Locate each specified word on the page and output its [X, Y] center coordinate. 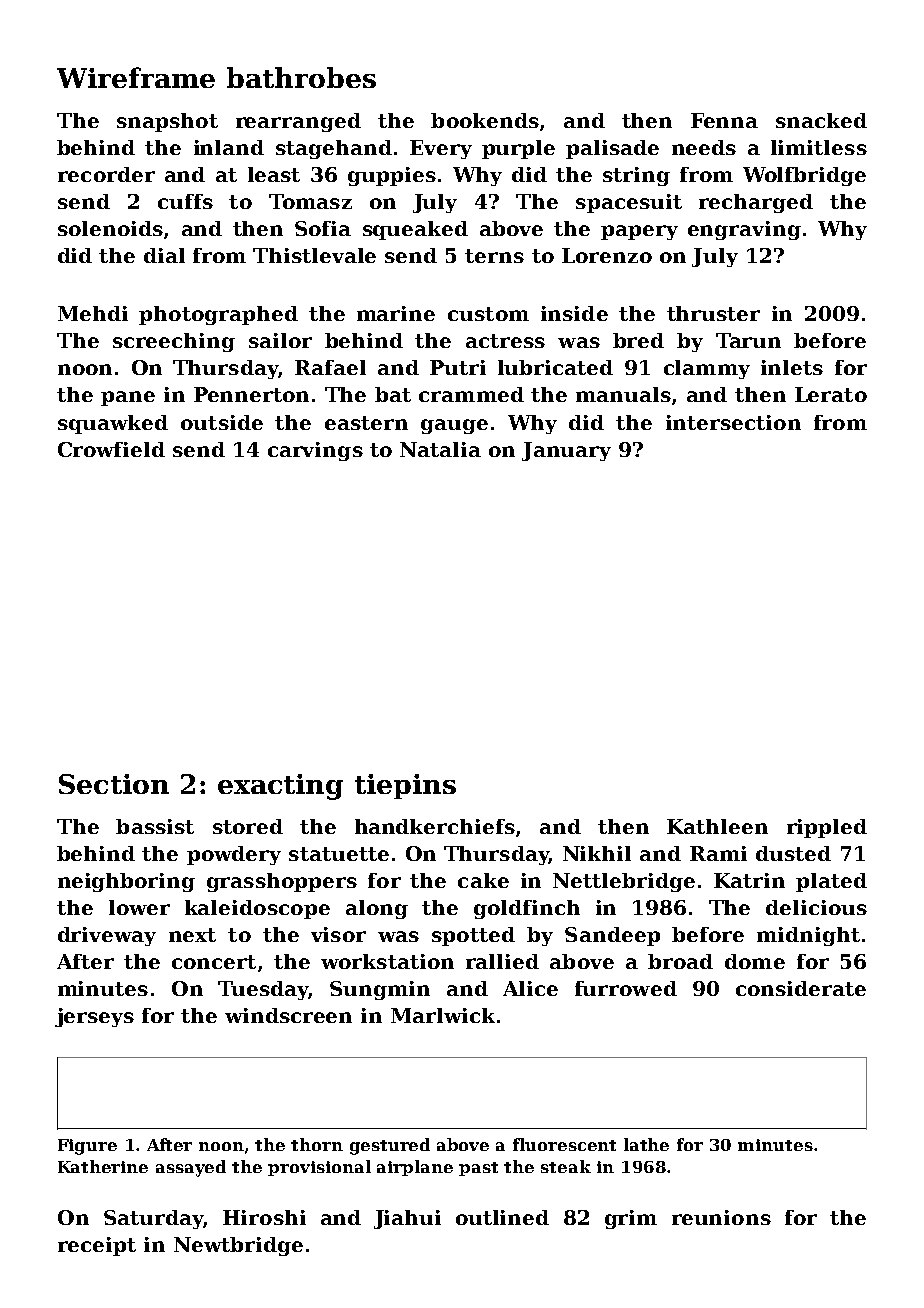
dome [755, 961]
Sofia [323, 228]
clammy [707, 369]
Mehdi [93, 313]
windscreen [288, 1015]
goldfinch [527, 909]
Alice [530, 988]
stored [248, 826]
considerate [801, 988]
